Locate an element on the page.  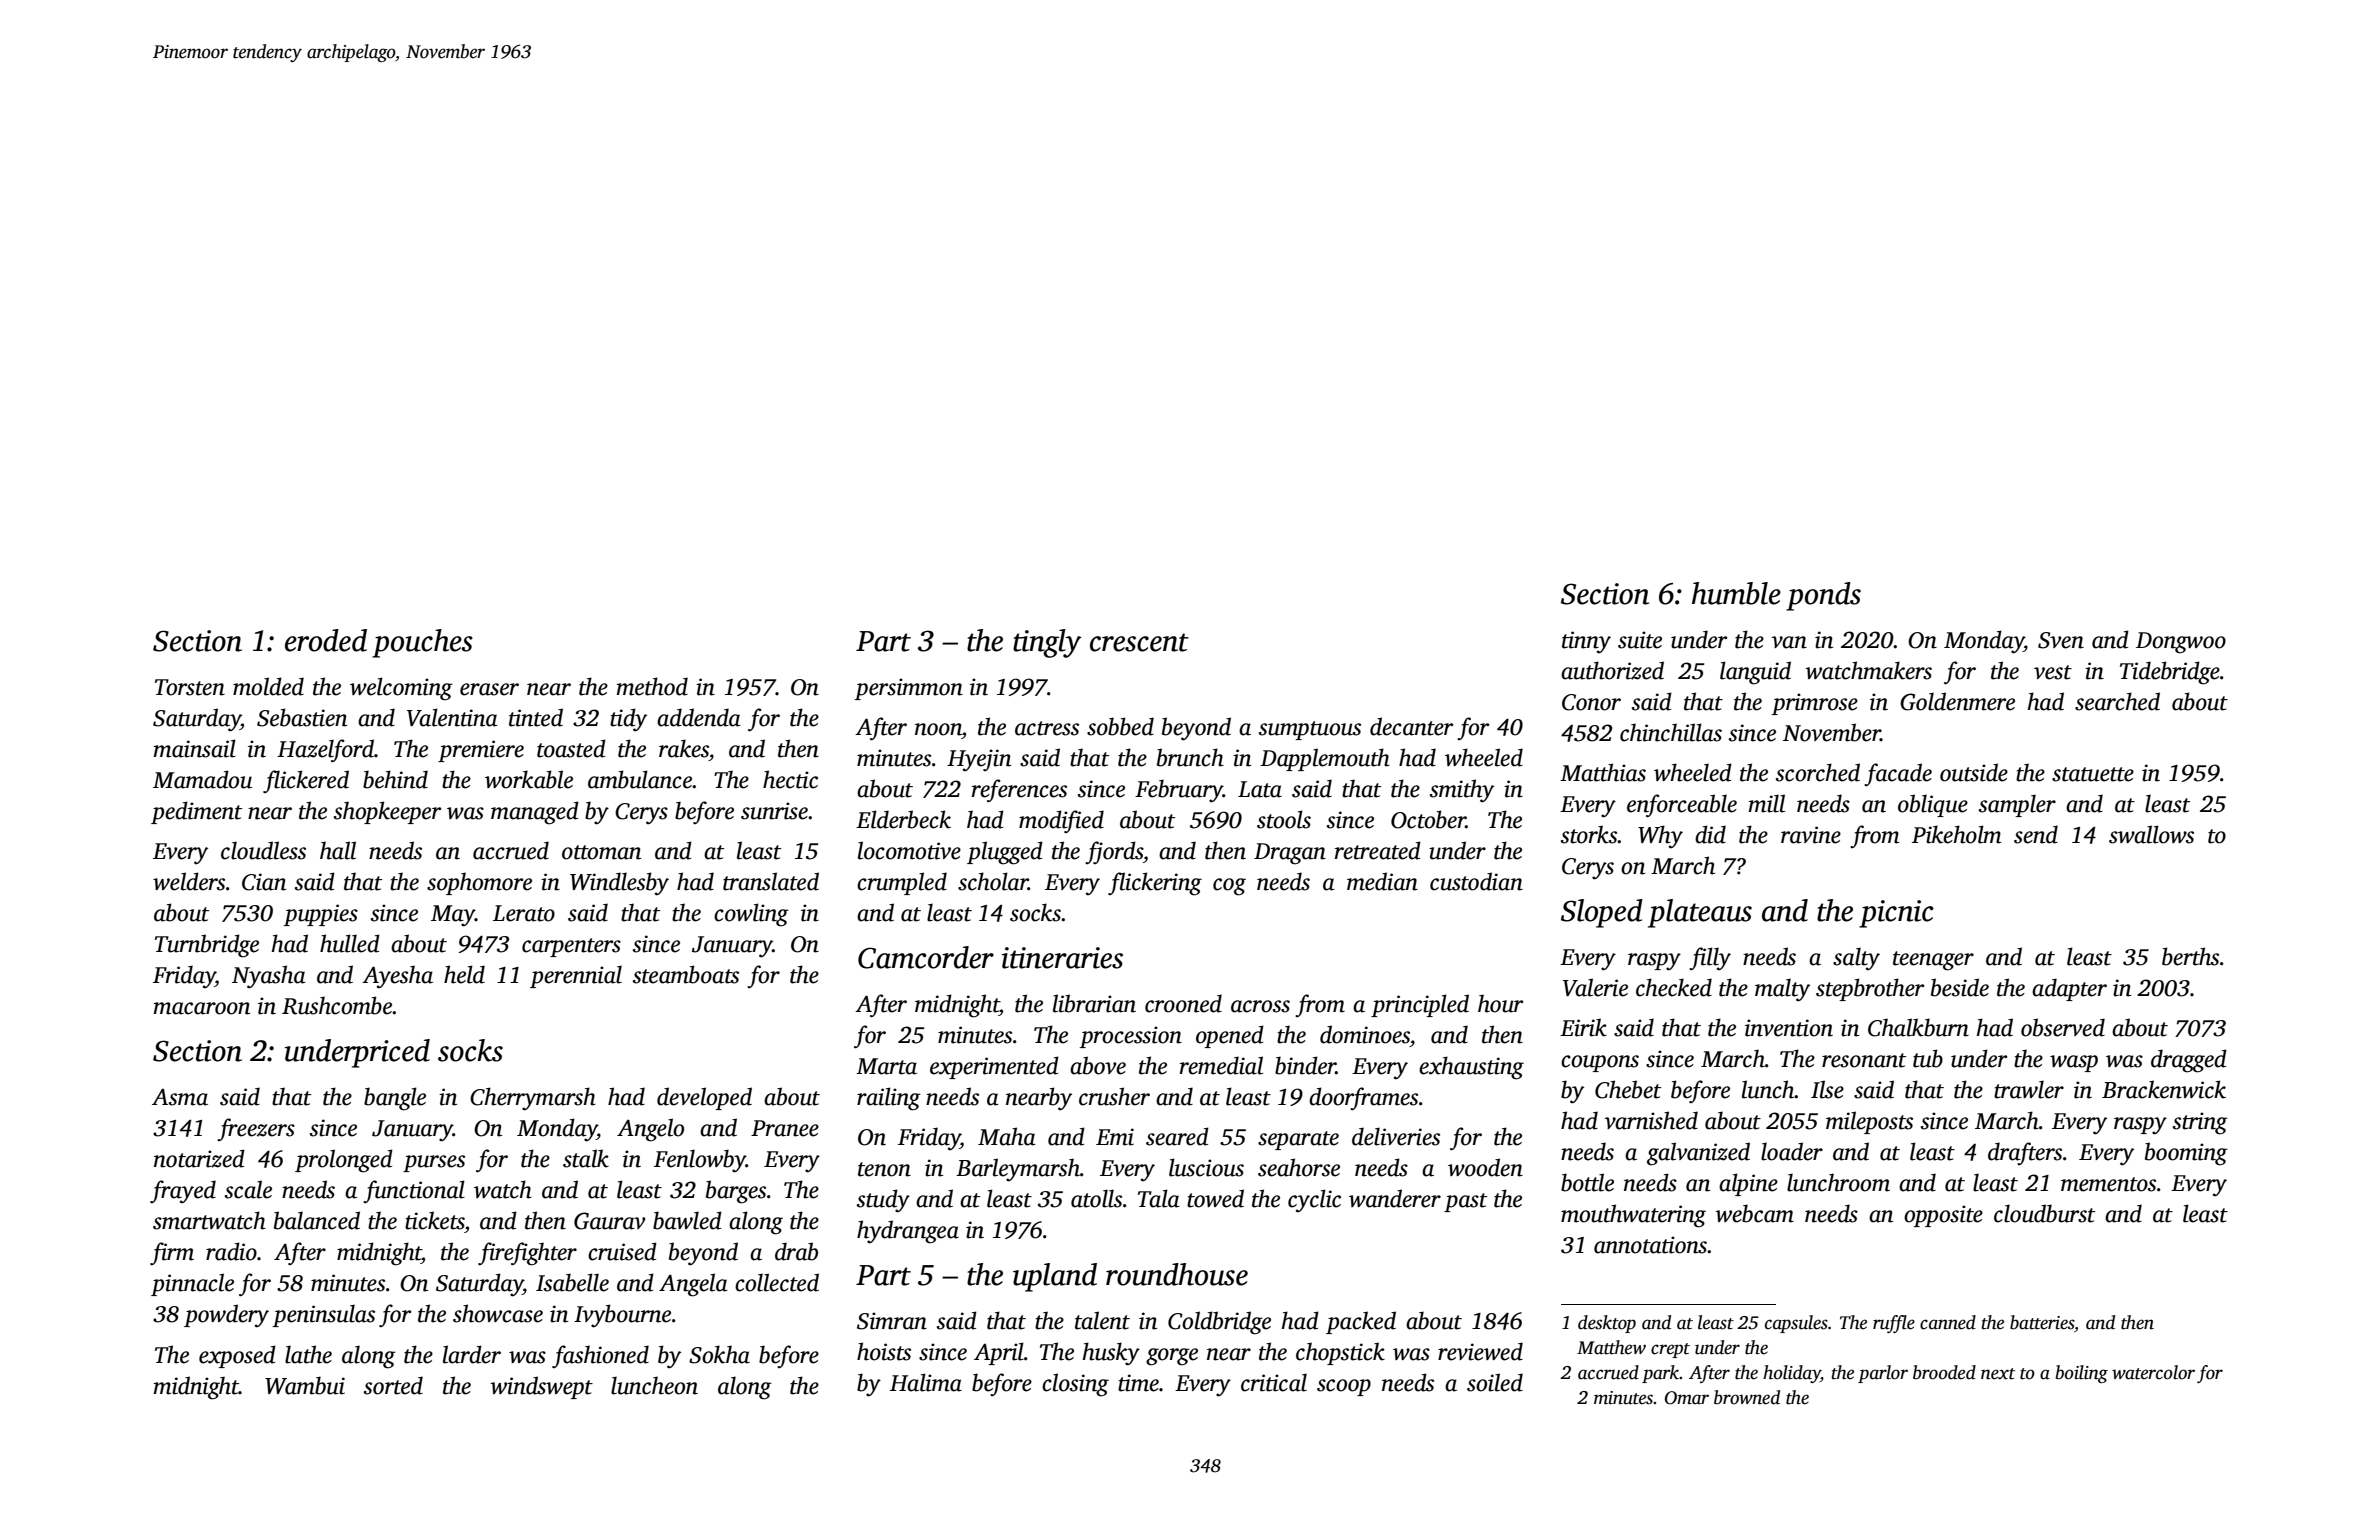
Sven is located at coordinates (2061, 640).
